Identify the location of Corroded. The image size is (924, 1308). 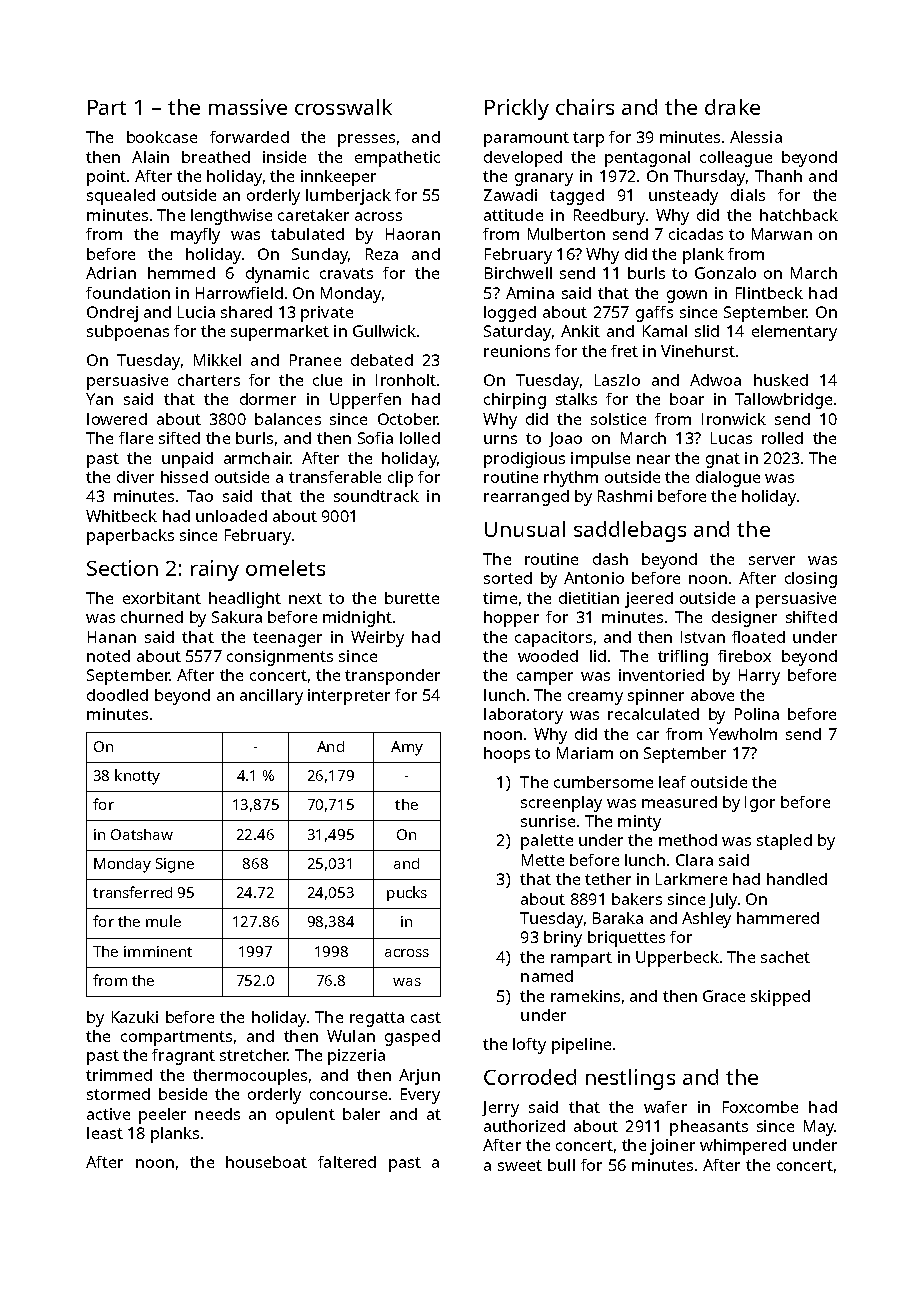
(530, 1077).
